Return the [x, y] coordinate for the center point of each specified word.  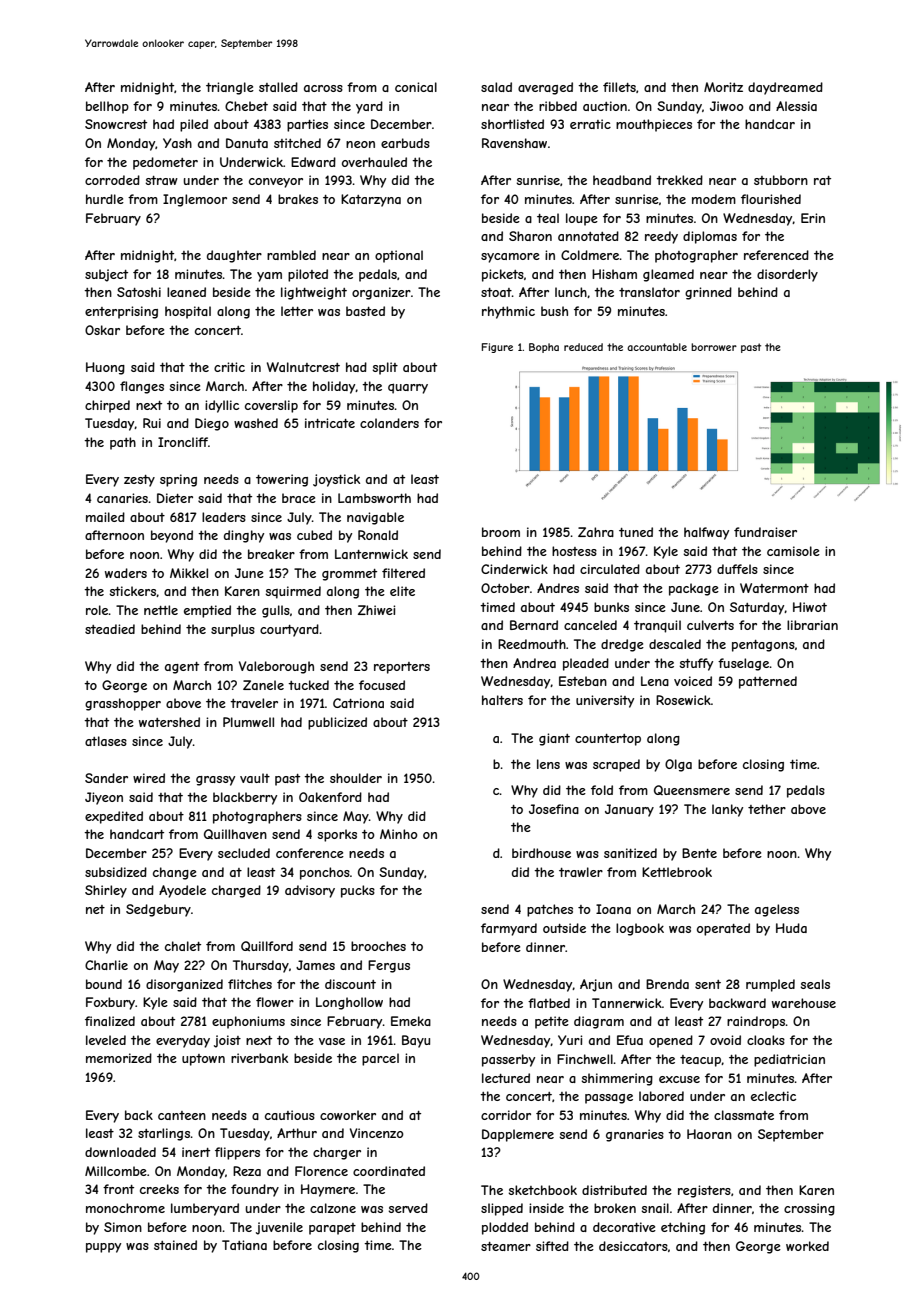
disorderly [787, 275]
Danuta [247, 143]
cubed [314, 535]
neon [360, 144]
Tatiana [244, 1245]
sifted [552, 1246]
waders [126, 573]
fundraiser [765, 532]
